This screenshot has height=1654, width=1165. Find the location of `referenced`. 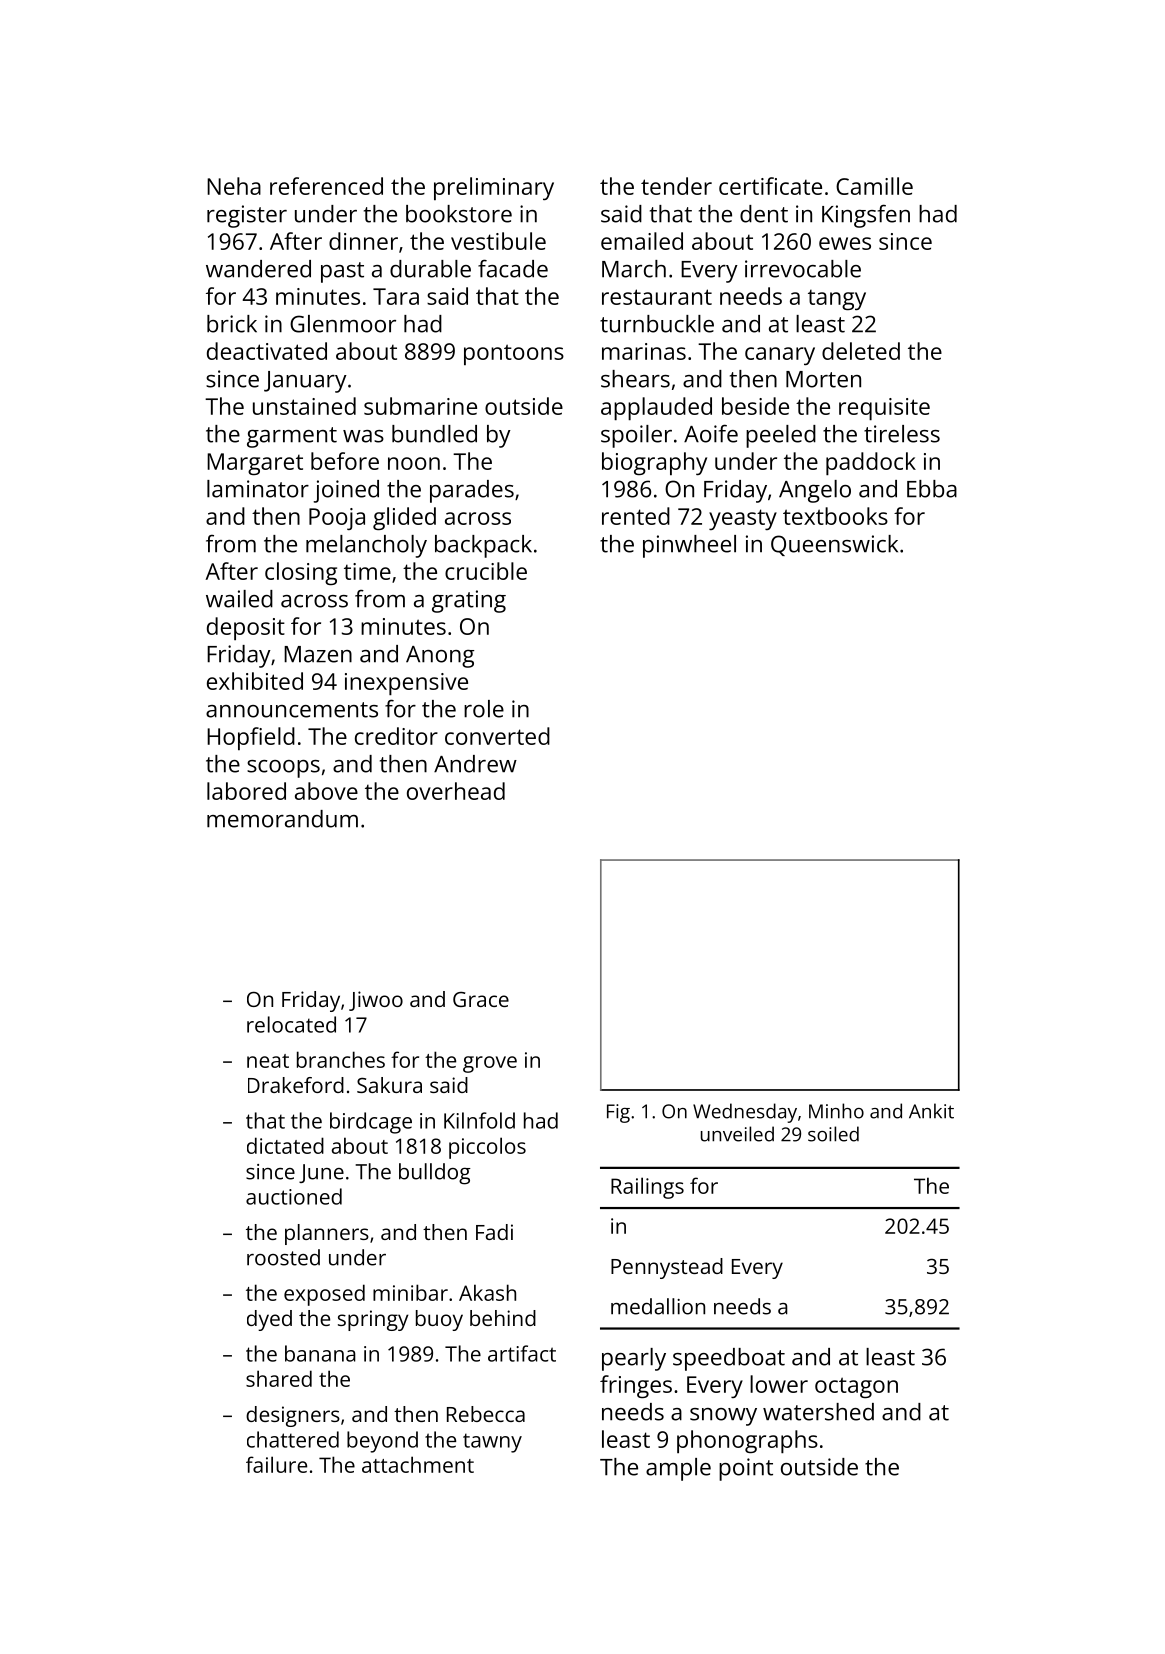

referenced is located at coordinates (326, 186).
